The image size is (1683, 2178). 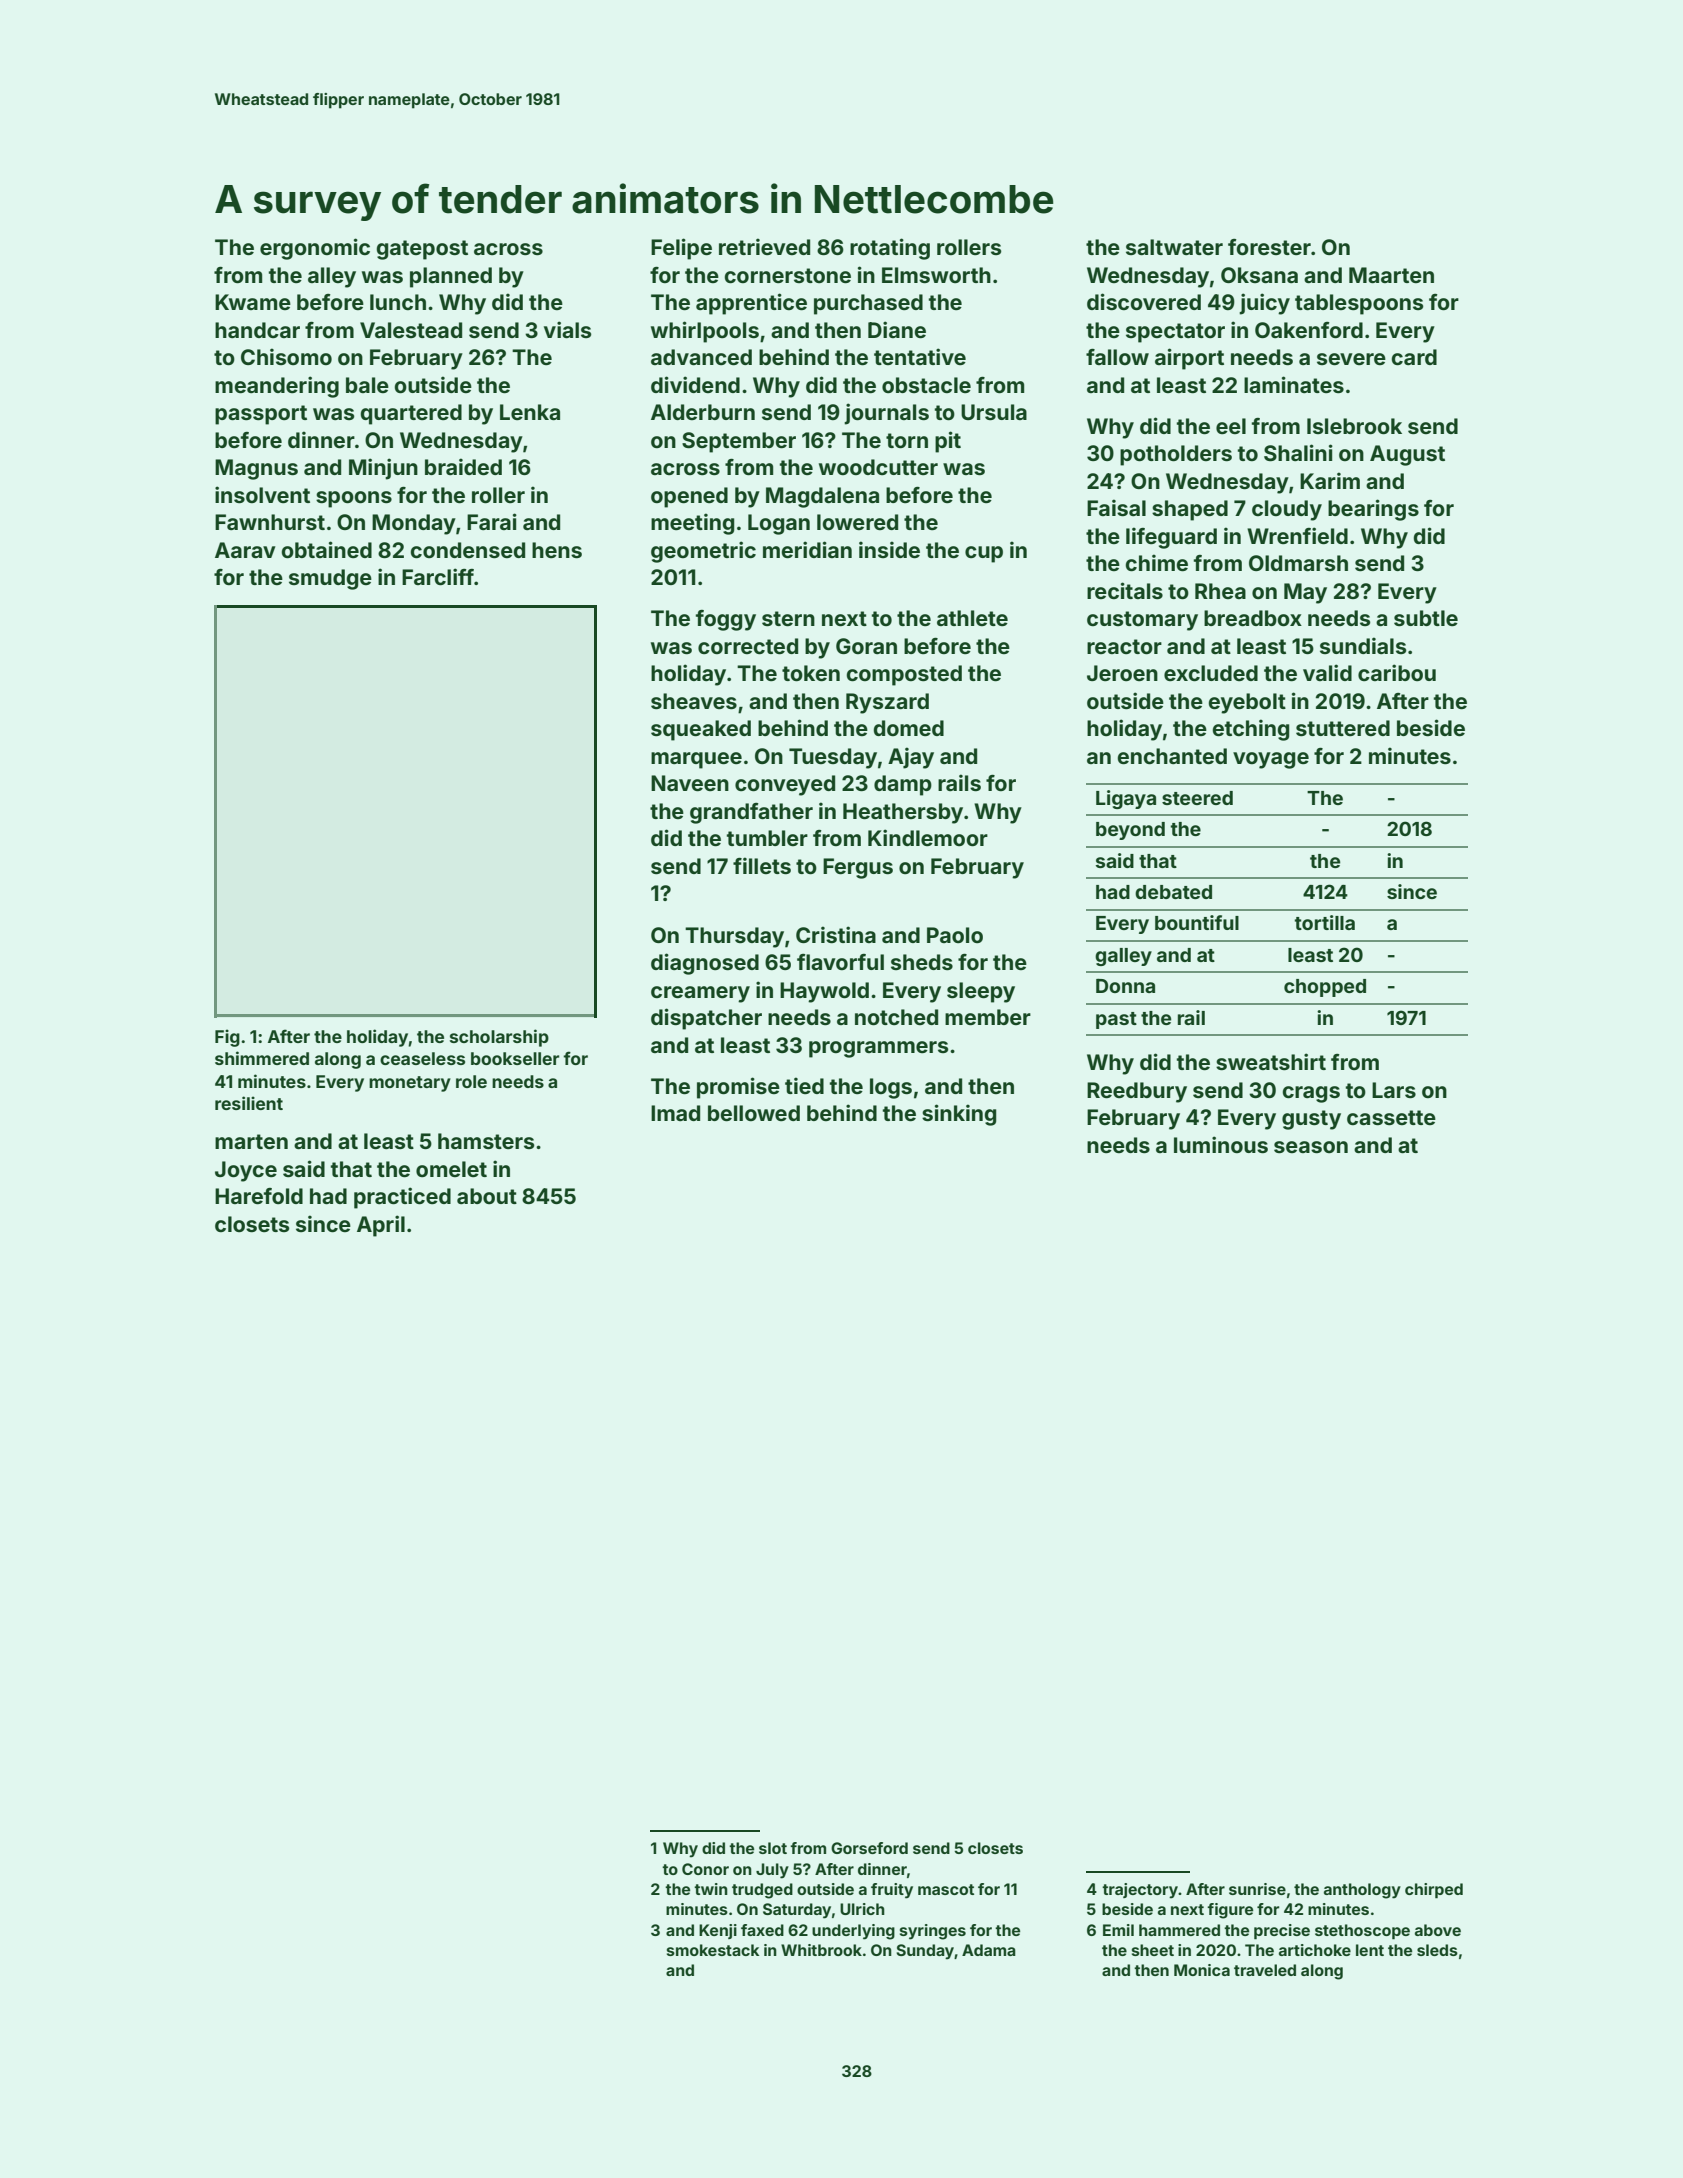 I want to click on luminous, so click(x=1221, y=1144).
